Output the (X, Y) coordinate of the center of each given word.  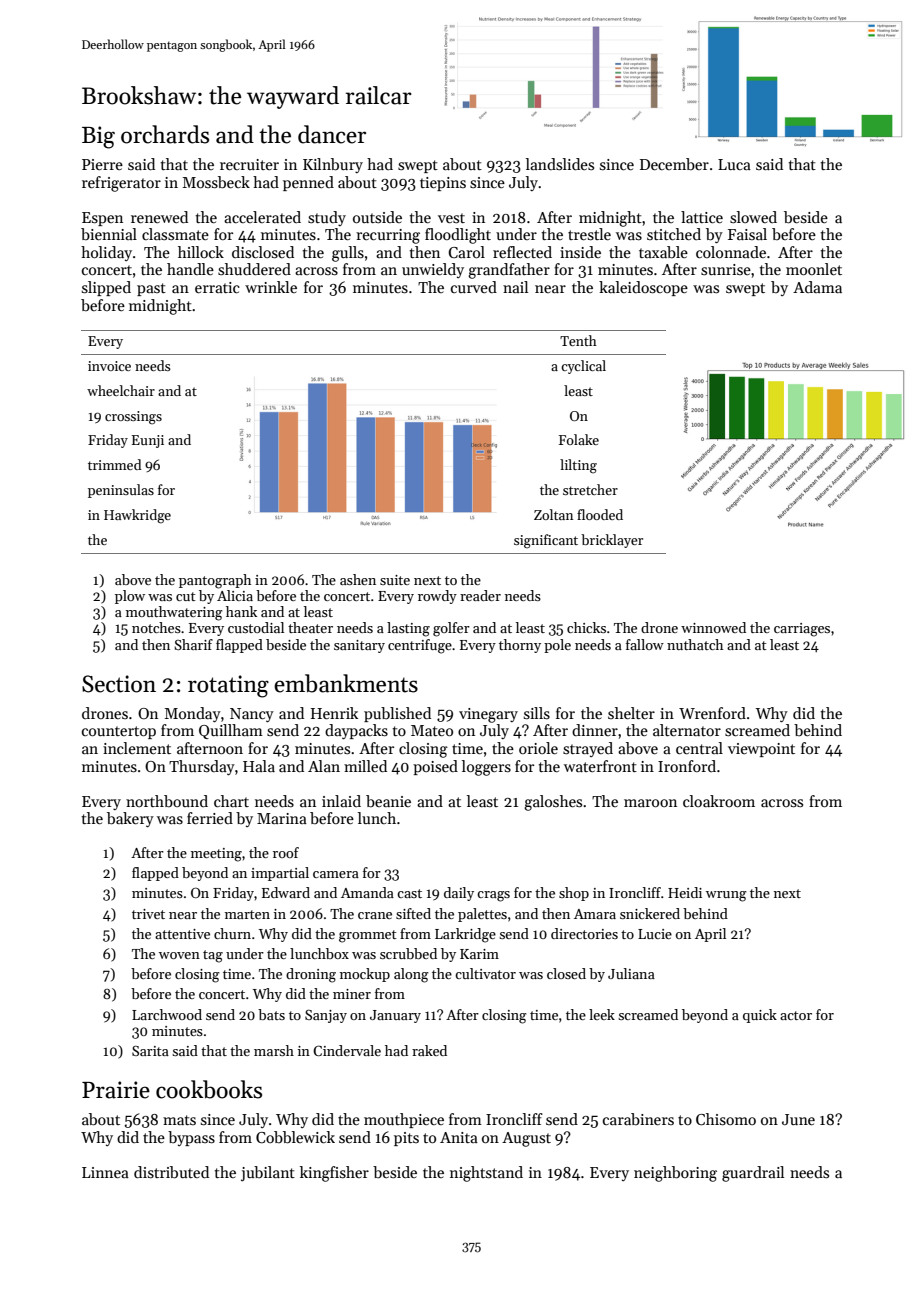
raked (429, 1050)
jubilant (268, 1174)
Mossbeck (216, 182)
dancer (332, 134)
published (397, 714)
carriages (802, 630)
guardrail (753, 1174)
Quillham (231, 731)
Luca (734, 164)
